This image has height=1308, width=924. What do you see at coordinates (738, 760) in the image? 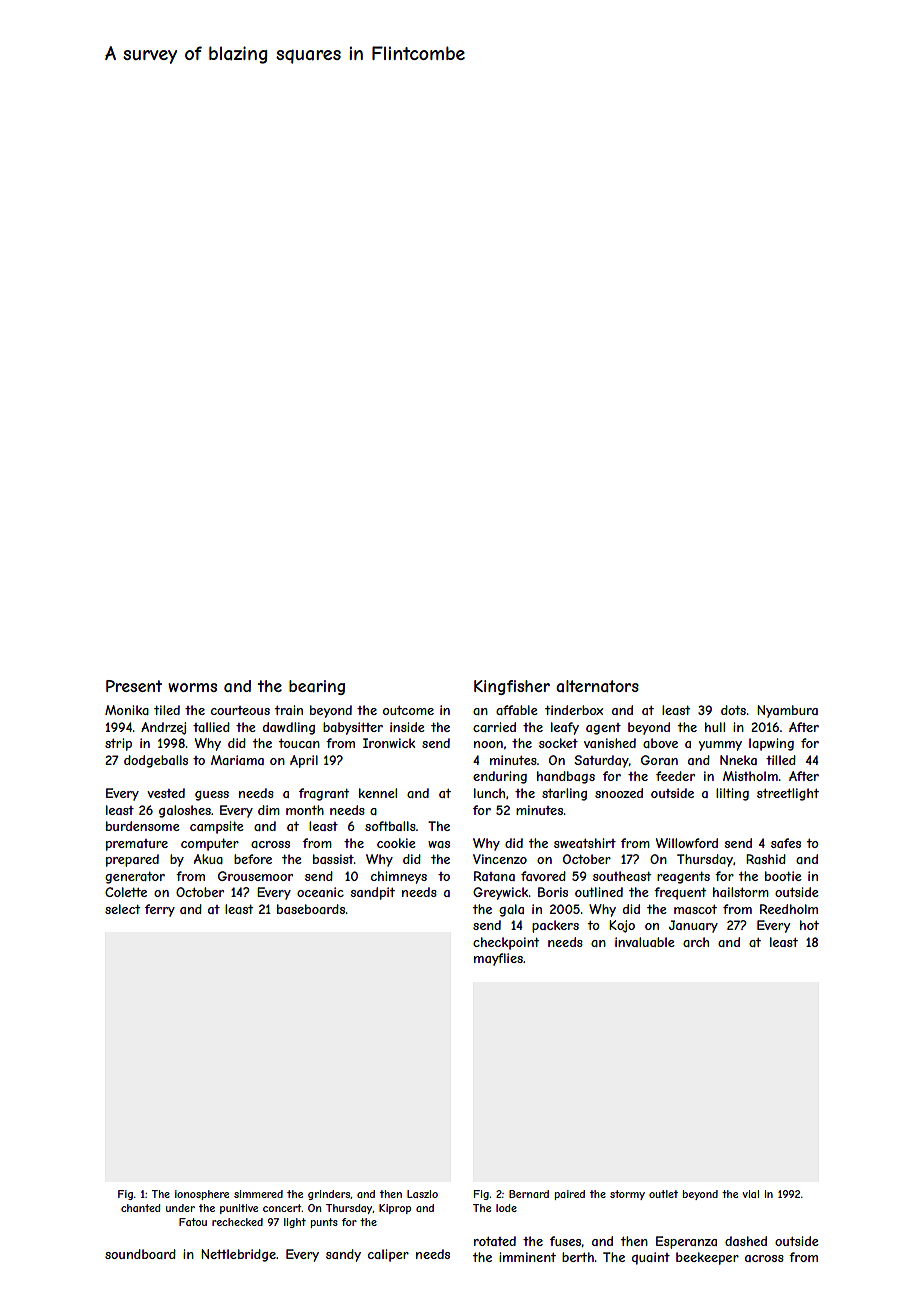
I see `Nneka` at bounding box center [738, 760].
